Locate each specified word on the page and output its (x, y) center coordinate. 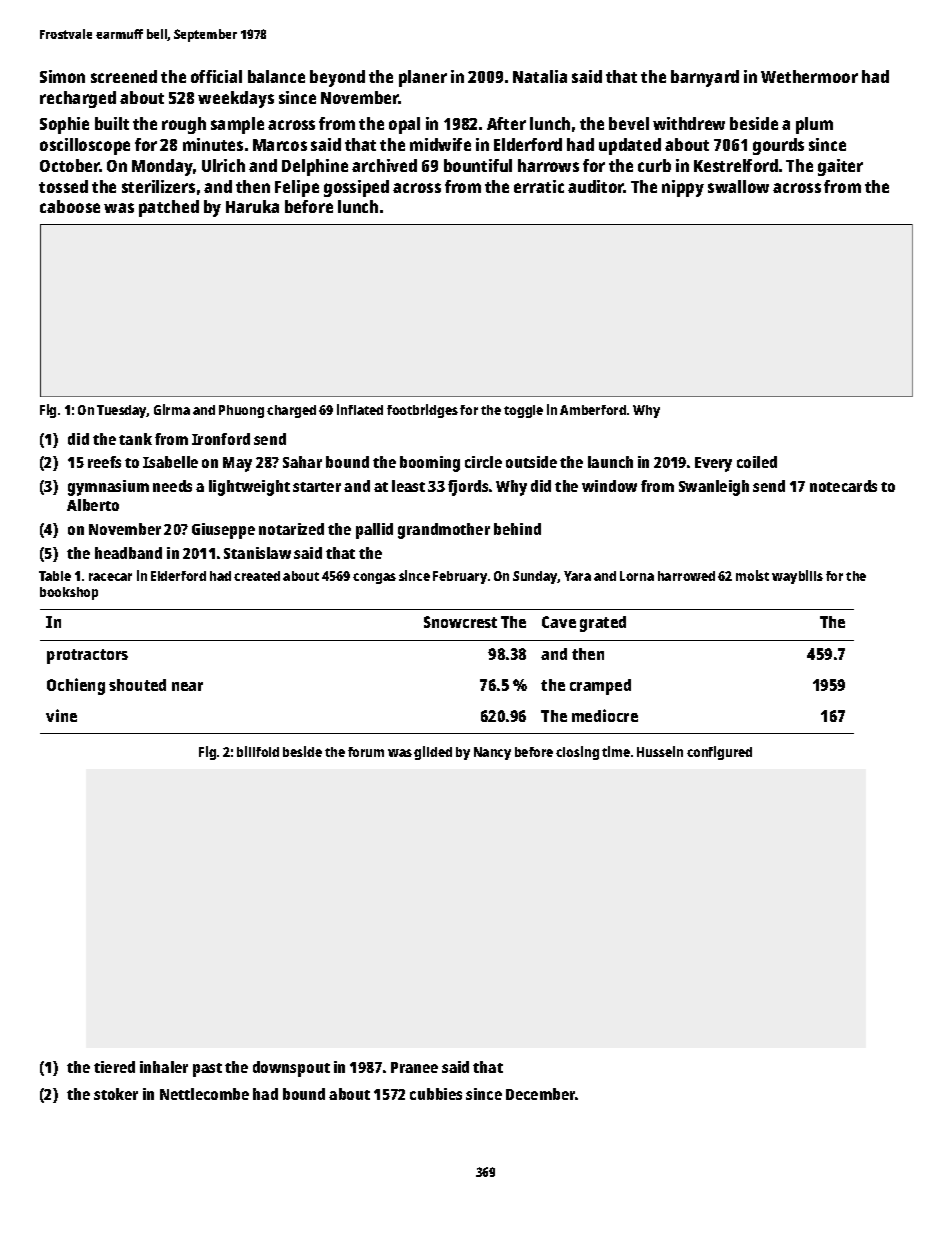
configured (719, 753)
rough (184, 125)
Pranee (414, 1067)
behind (517, 529)
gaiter (840, 167)
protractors (87, 656)
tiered (114, 1067)
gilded (433, 753)
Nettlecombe (204, 1094)
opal (404, 125)
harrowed (686, 576)
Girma (172, 409)
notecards (843, 486)
